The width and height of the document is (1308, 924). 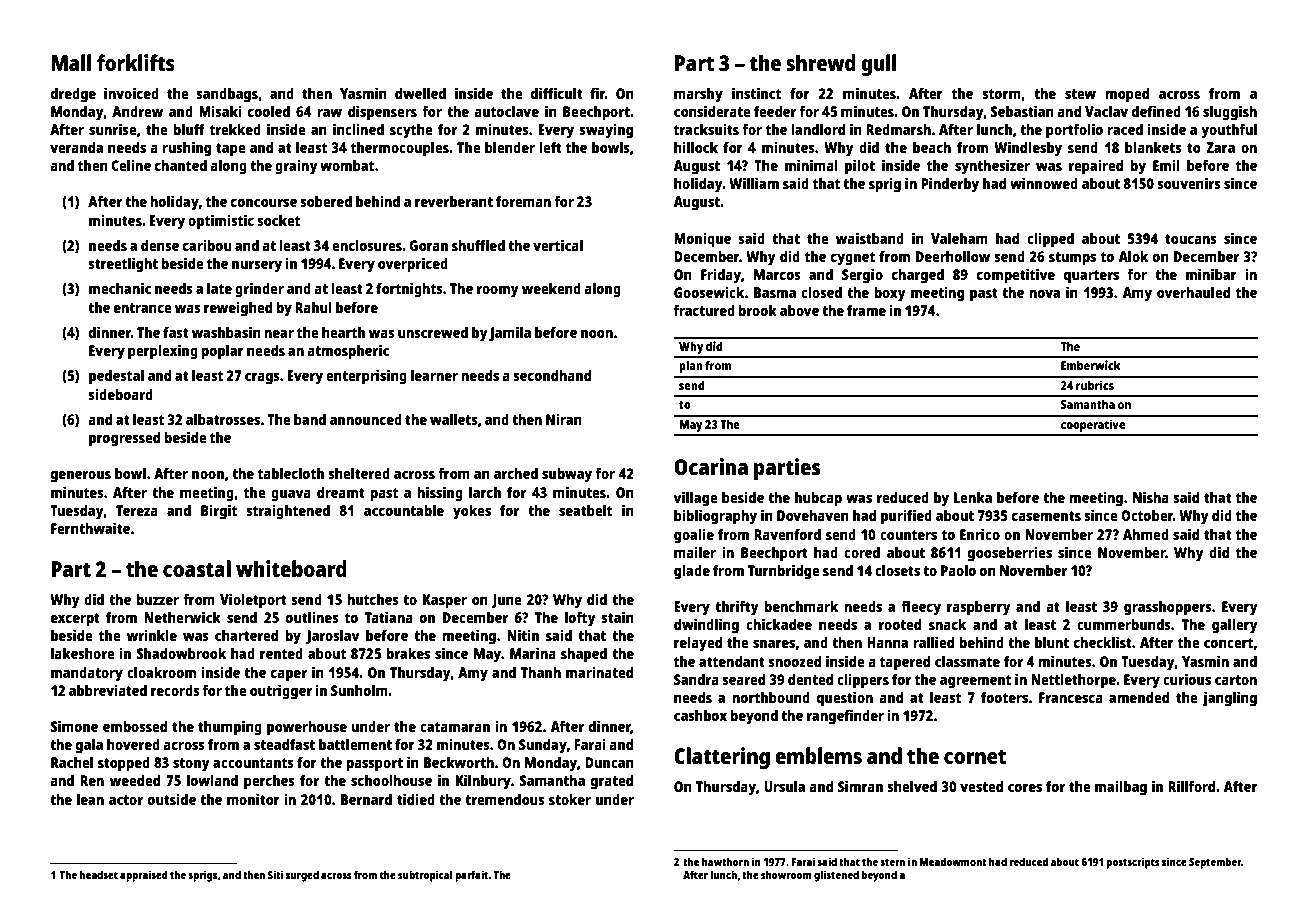 What do you see at coordinates (131, 165) in the document?
I see `Celine` at bounding box center [131, 165].
